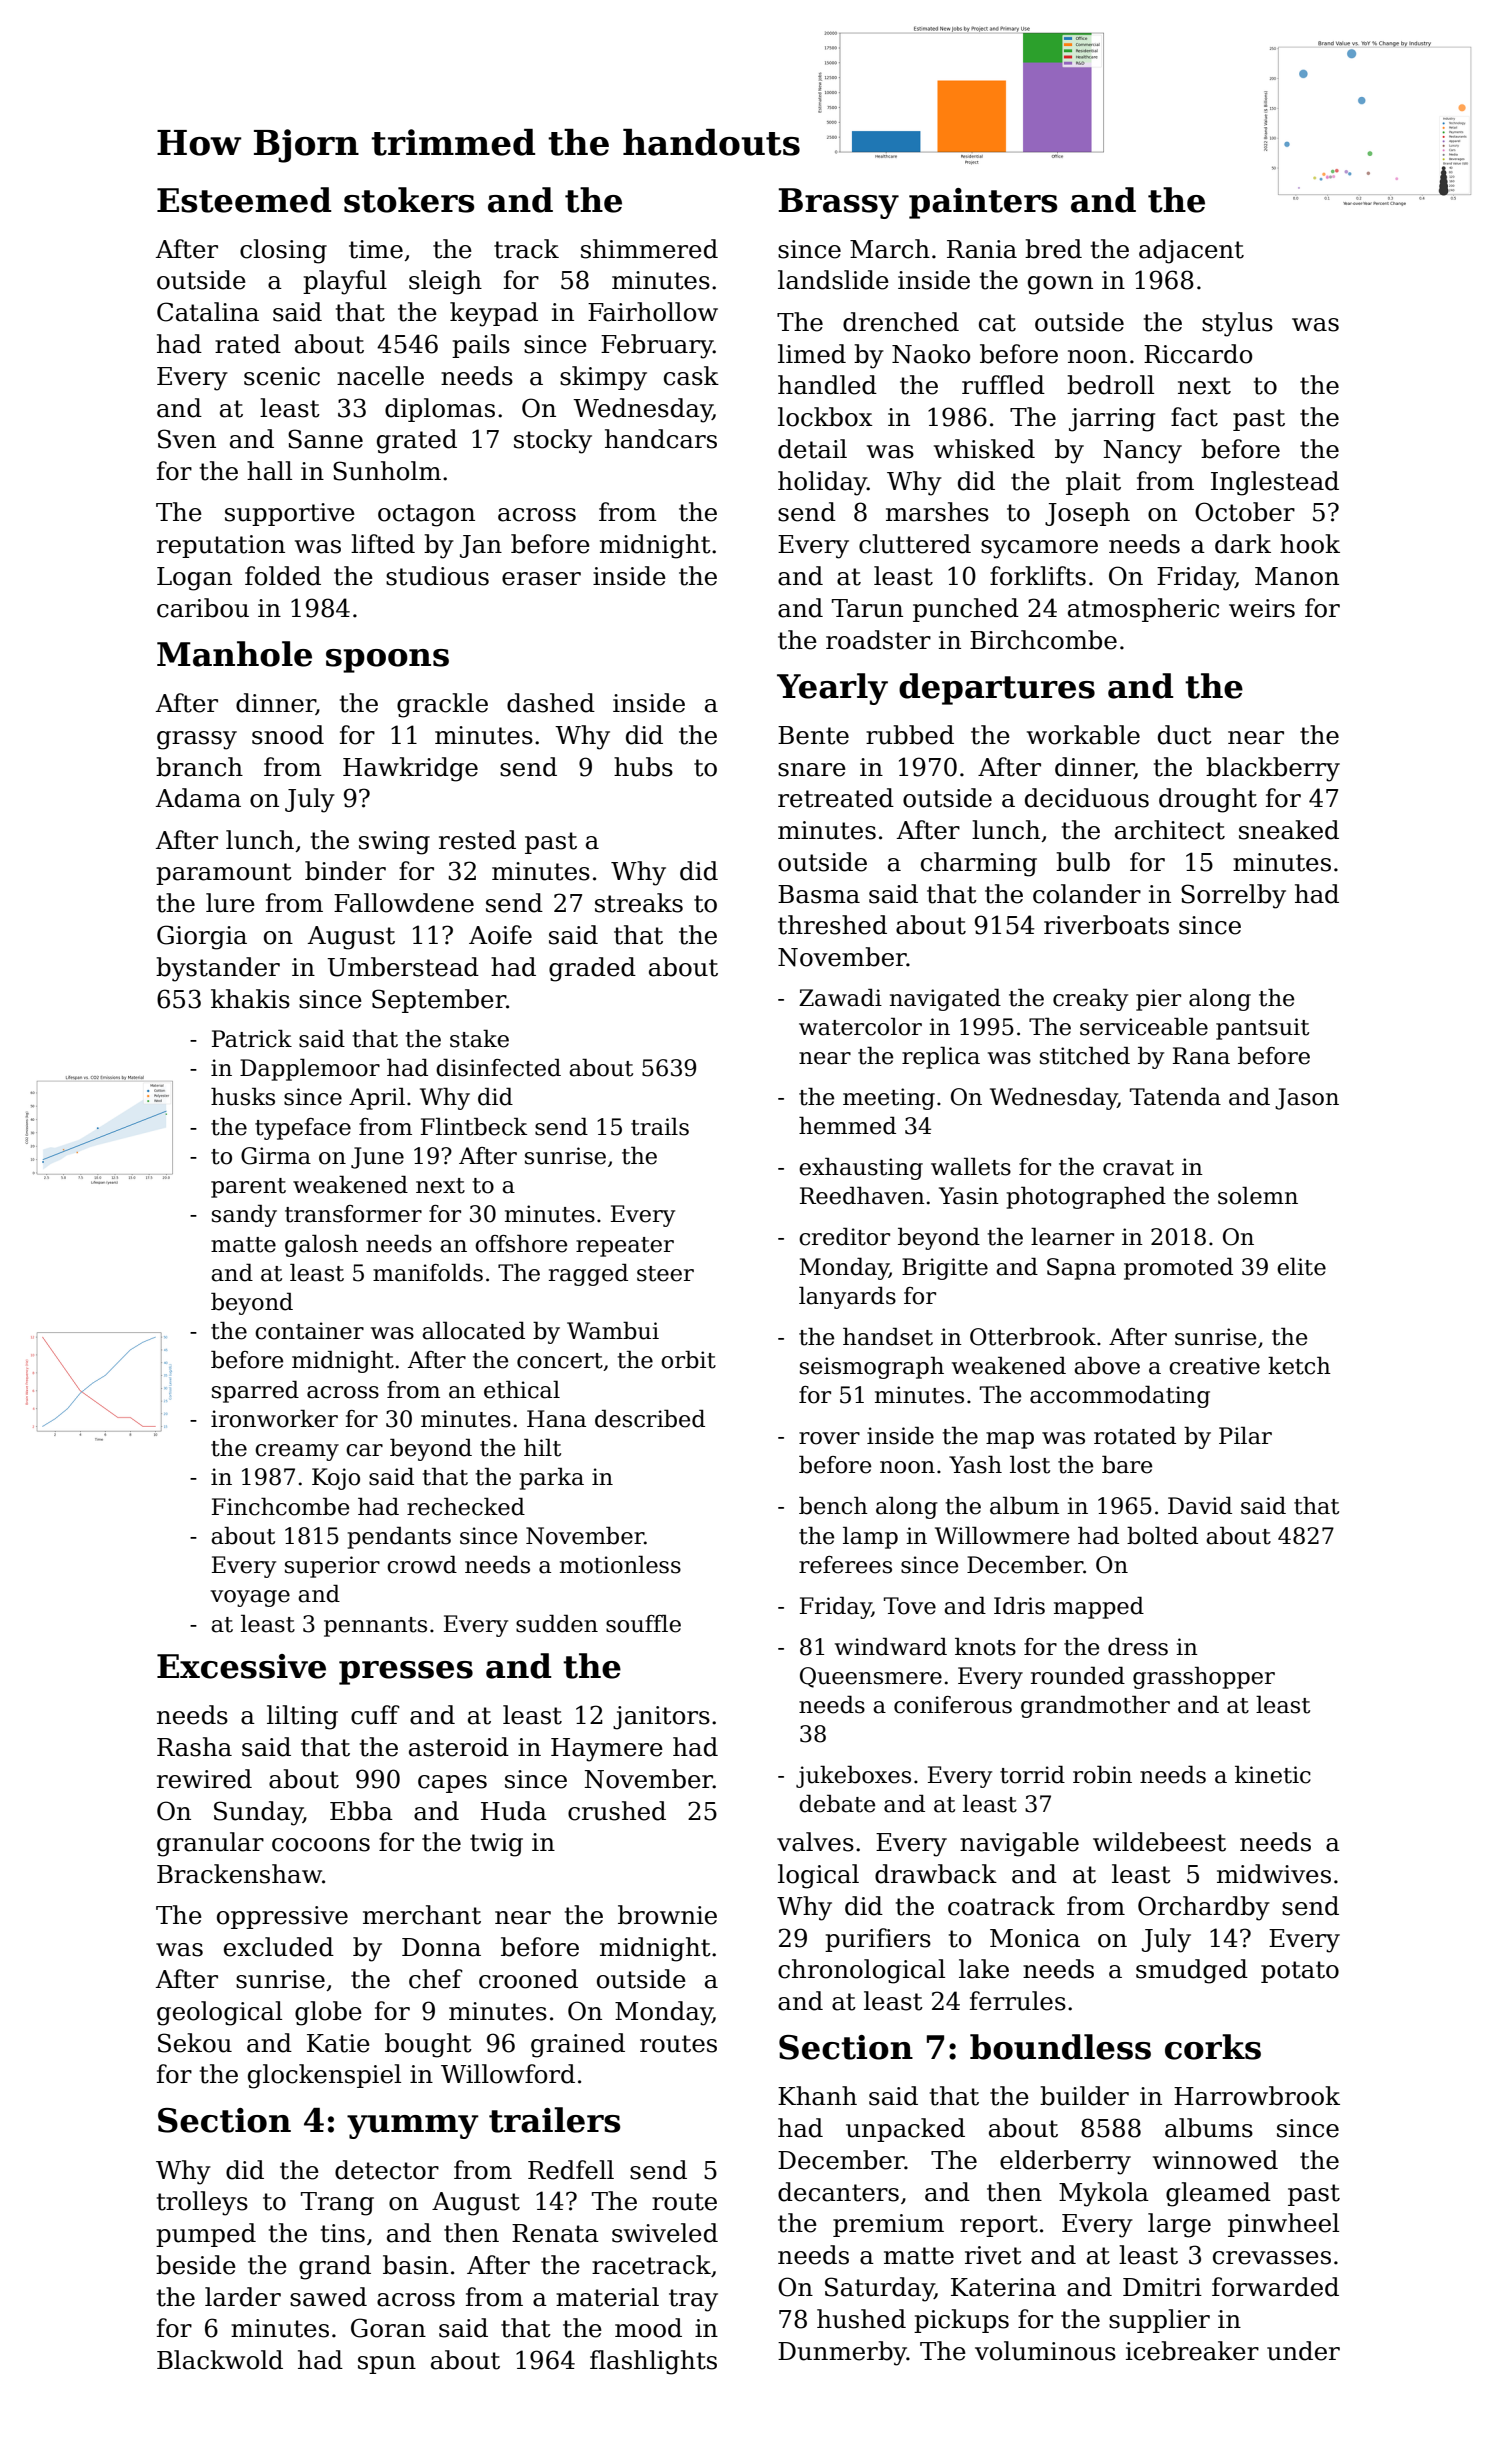 The image size is (1496, 2464). What do you see at coordinates (1262, 1029) in the document?
I see `pantsuit` at bounding box center [1262, 1029].
